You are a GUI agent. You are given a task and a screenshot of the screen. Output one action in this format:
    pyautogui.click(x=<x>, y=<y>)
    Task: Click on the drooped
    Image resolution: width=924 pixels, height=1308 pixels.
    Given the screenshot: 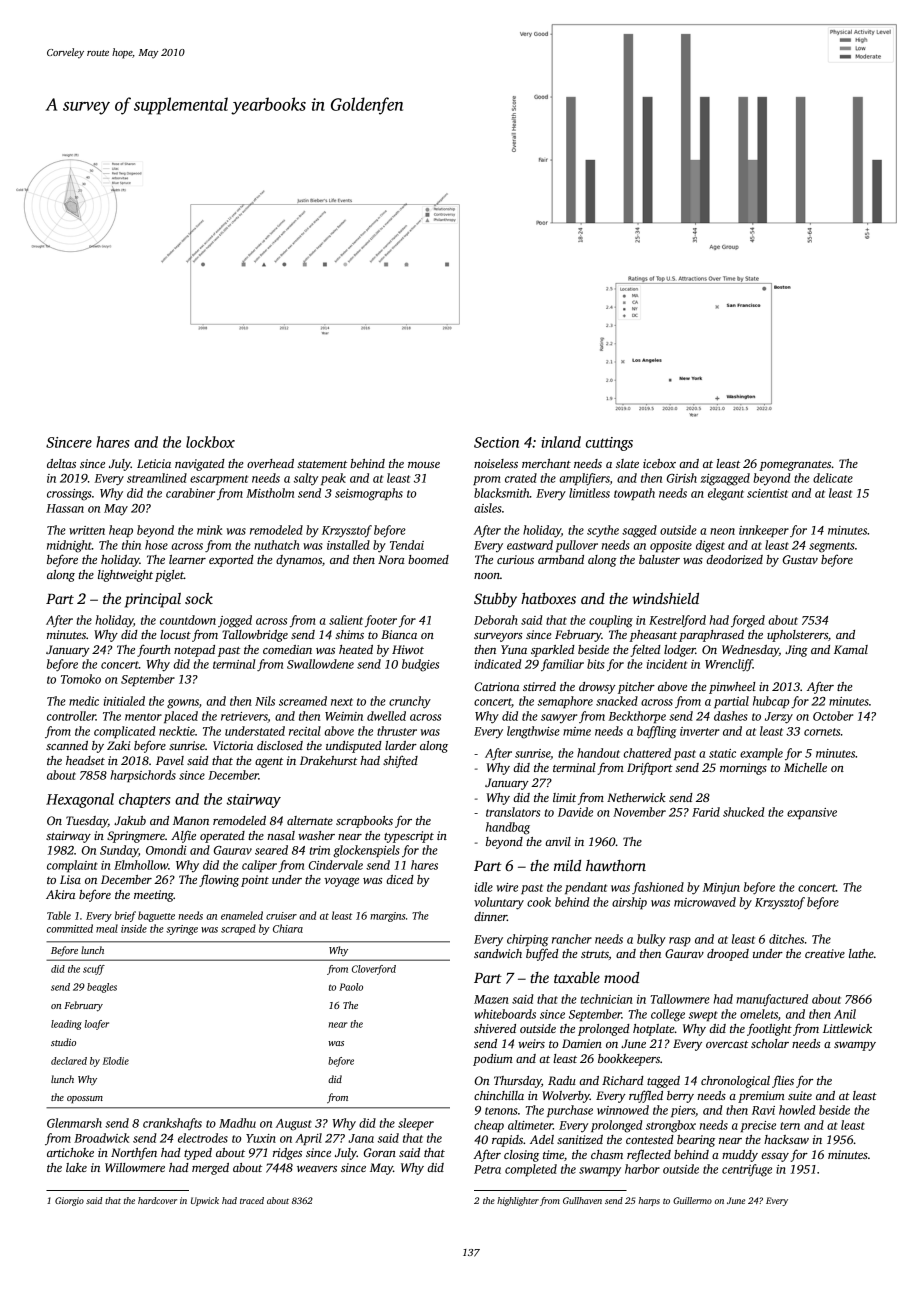 What is the action you would take?
    pyautogui.click(x=728, y=955)
